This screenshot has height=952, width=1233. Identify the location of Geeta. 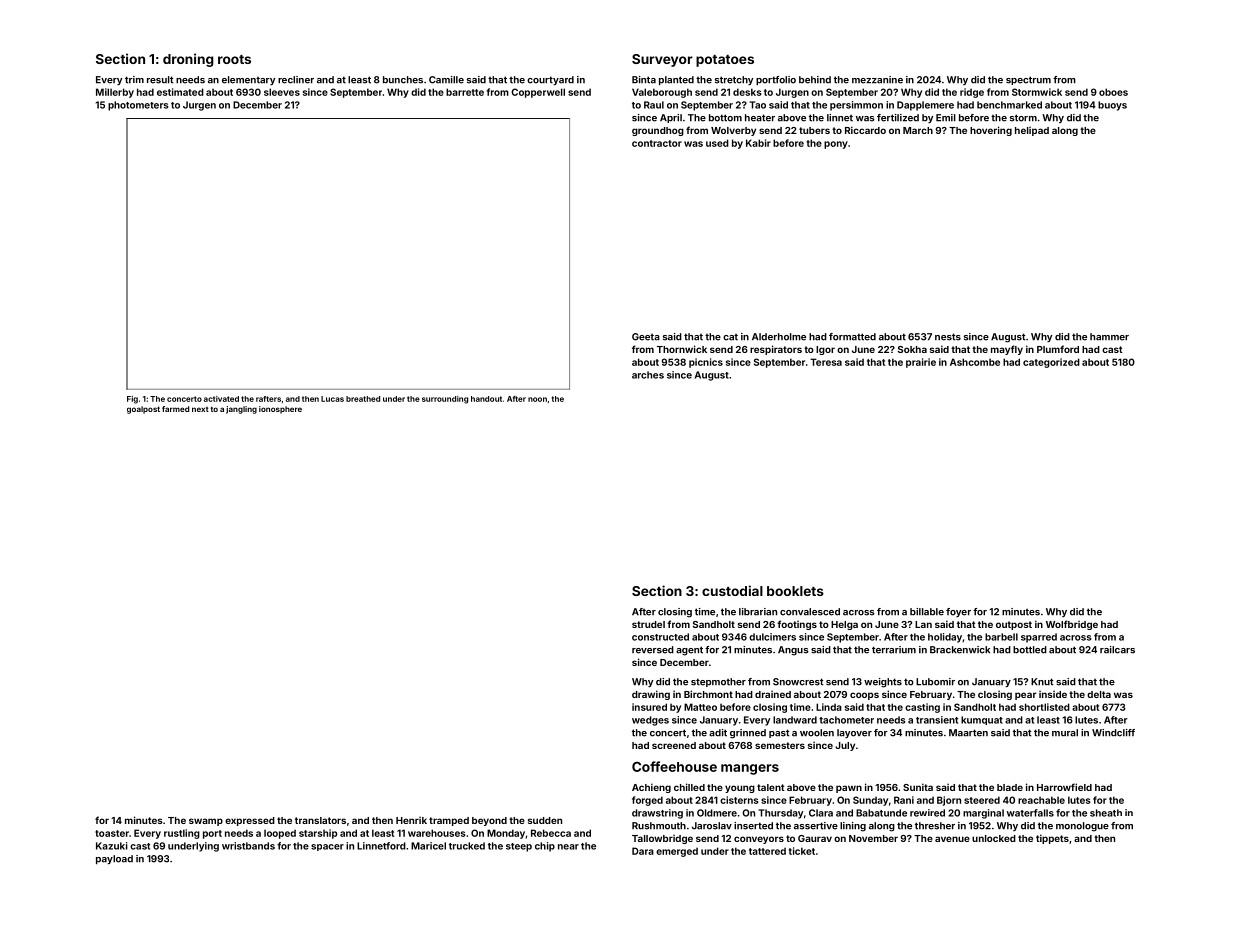
(646, 337).
